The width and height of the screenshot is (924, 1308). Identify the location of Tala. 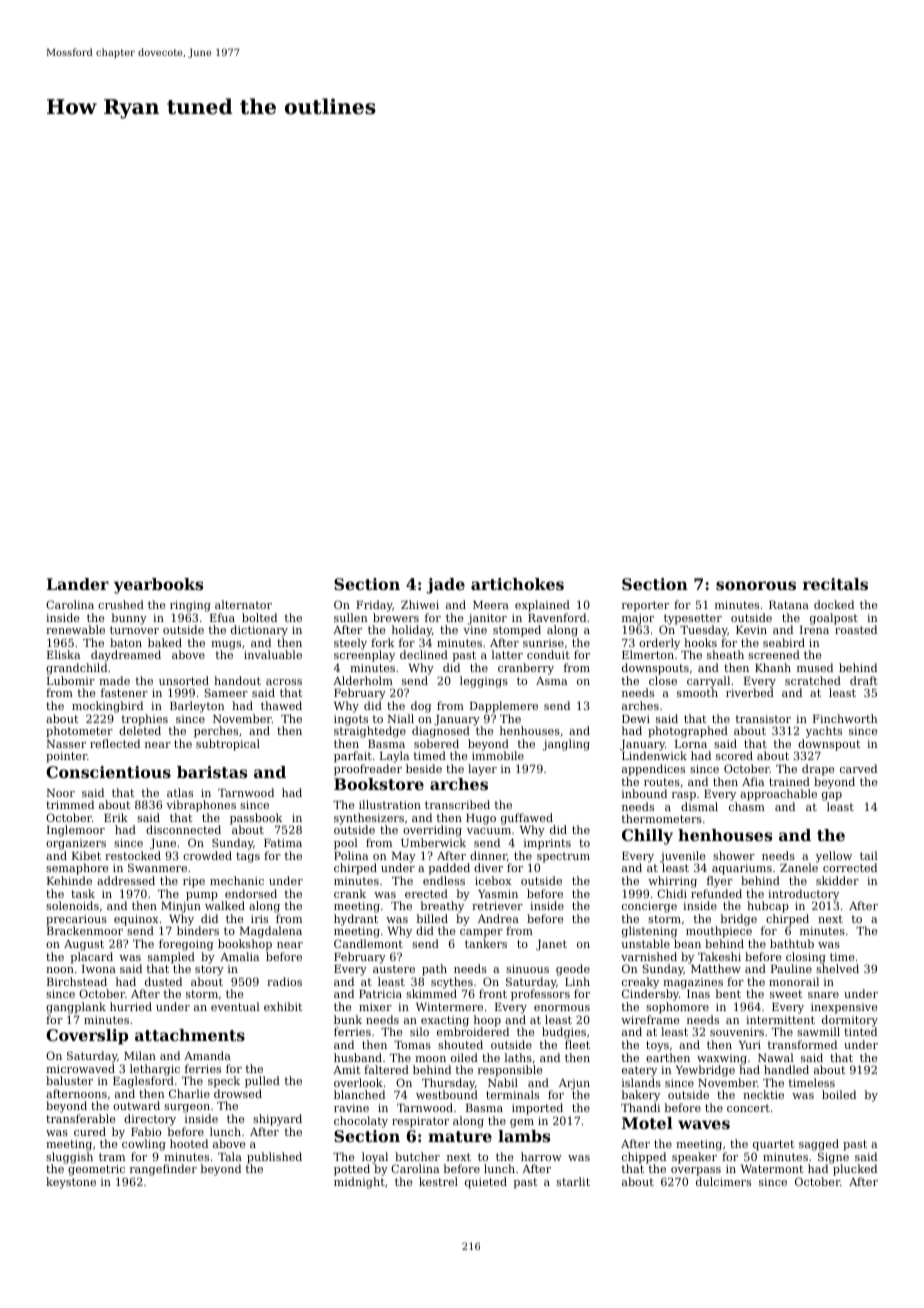
(230, 1156).
